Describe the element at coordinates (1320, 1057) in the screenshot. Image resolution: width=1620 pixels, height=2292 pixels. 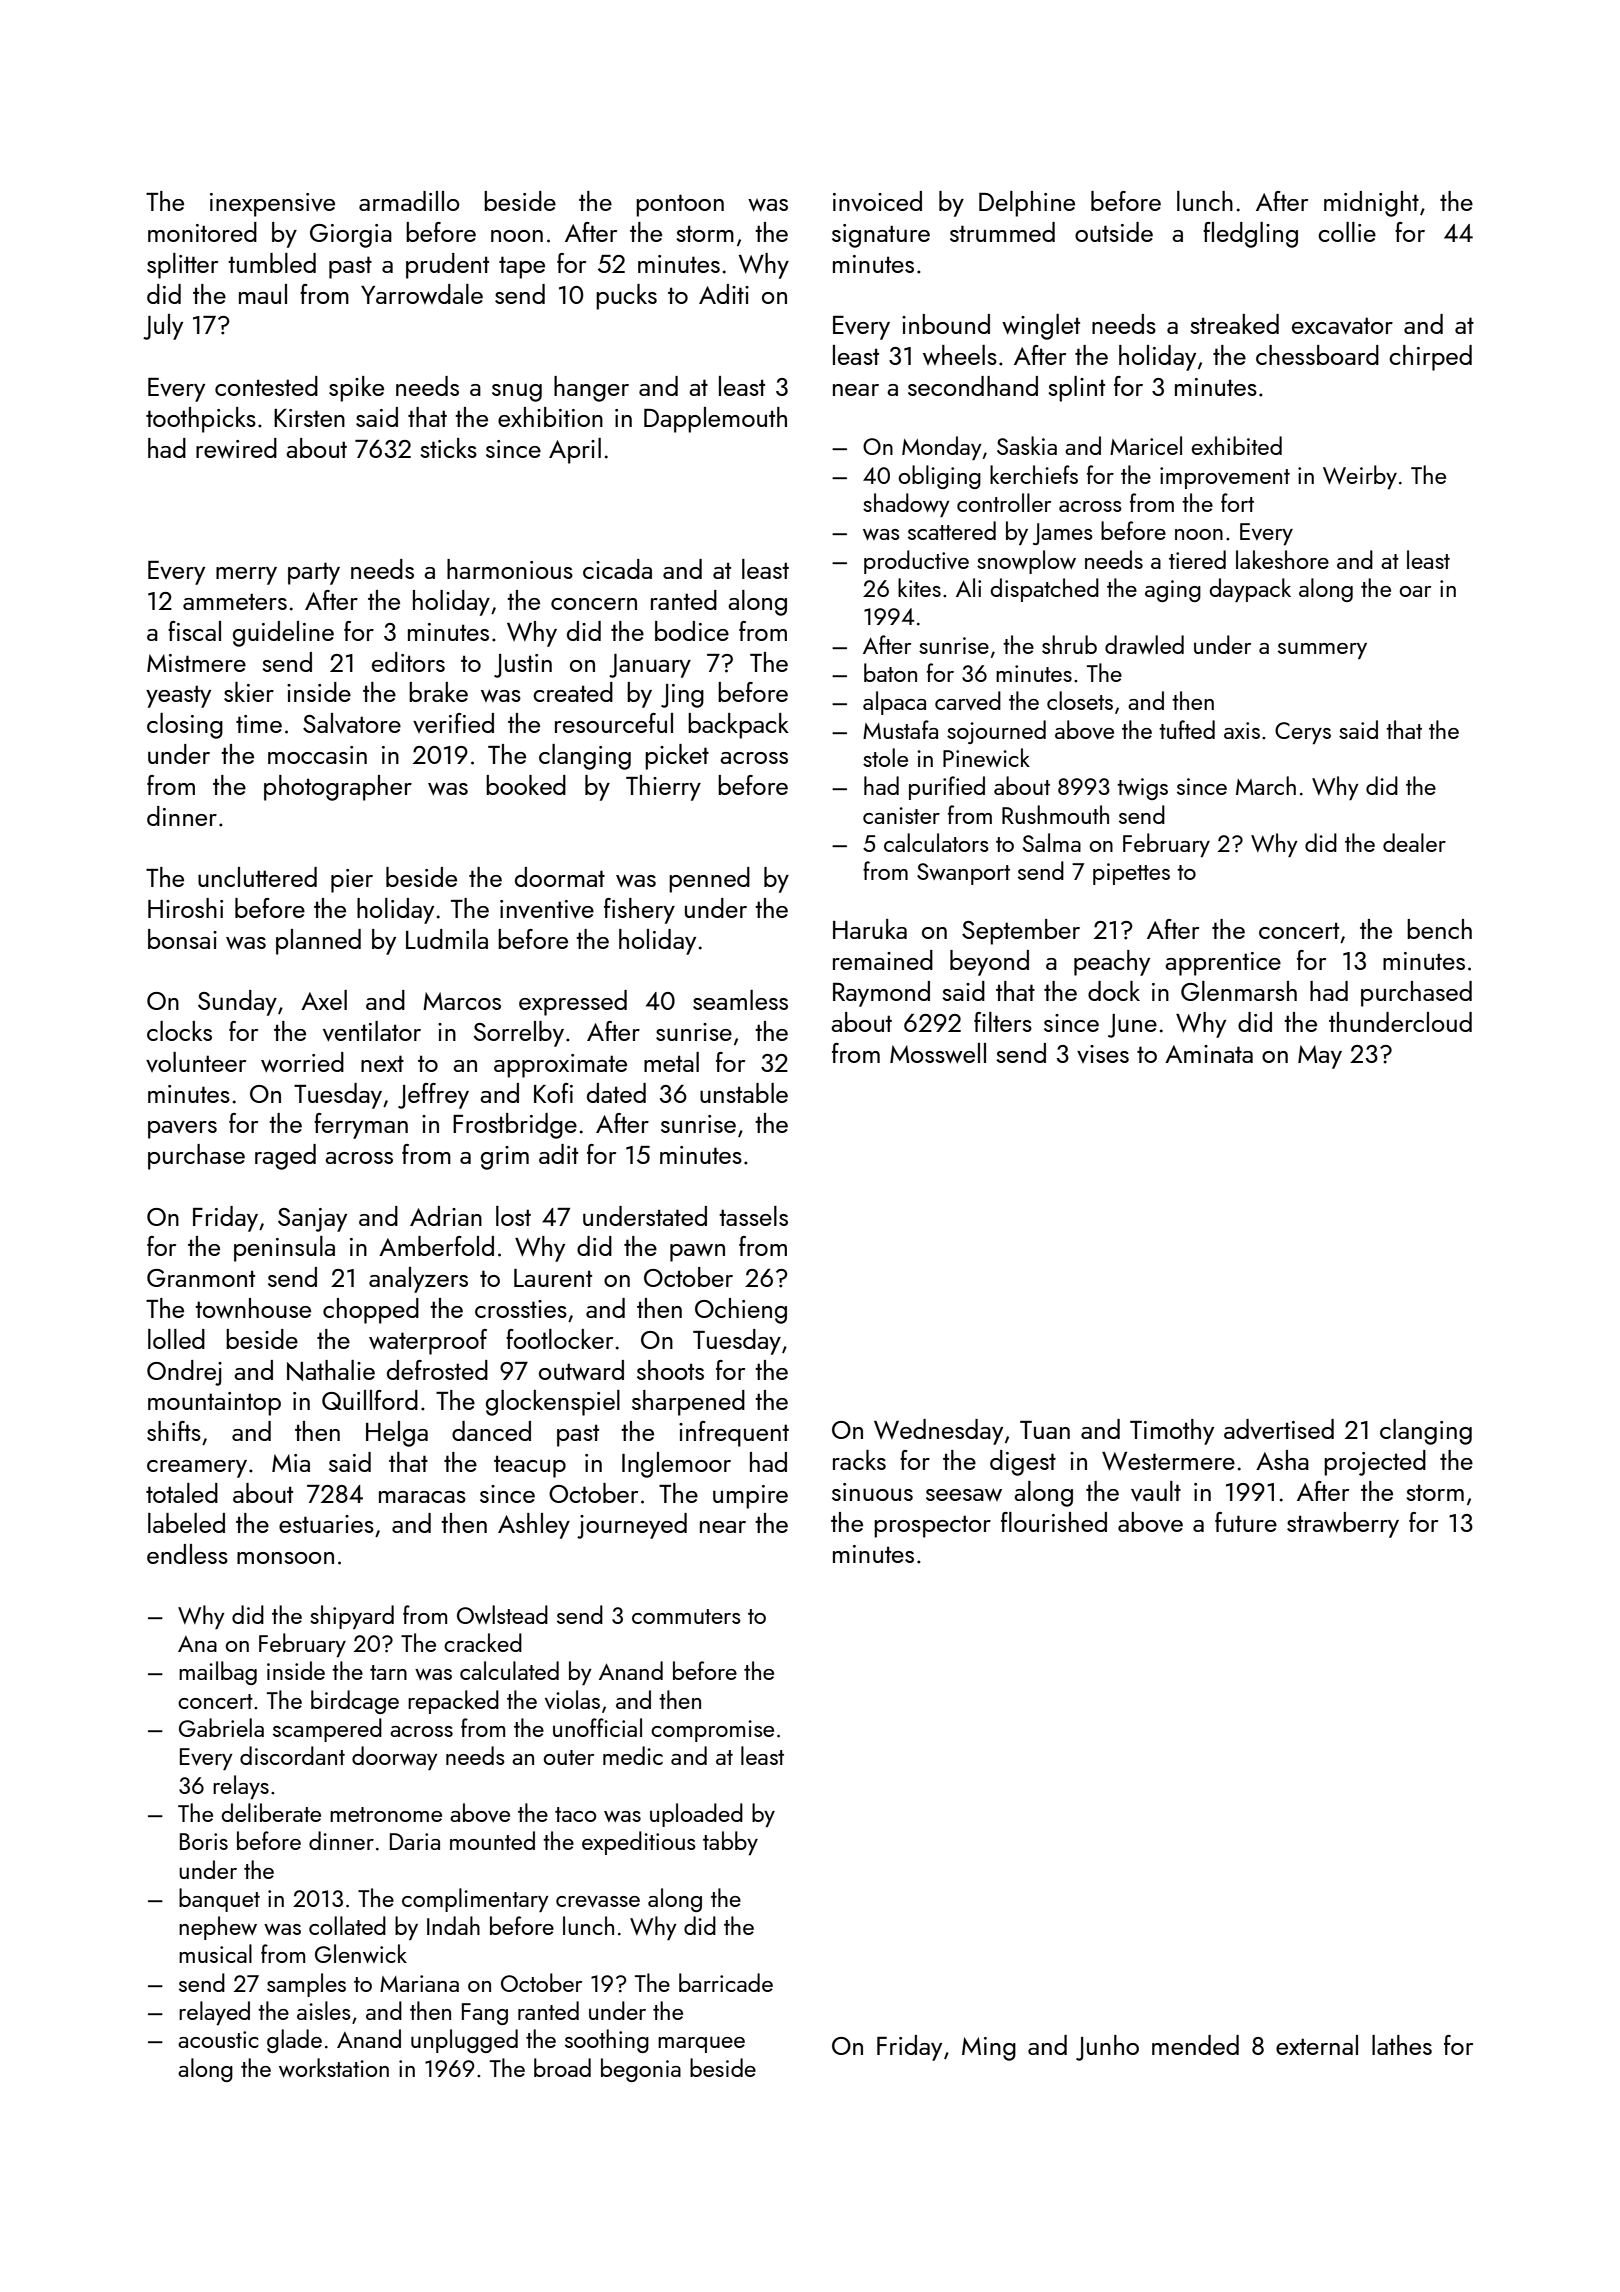
I see `May` at that location.
